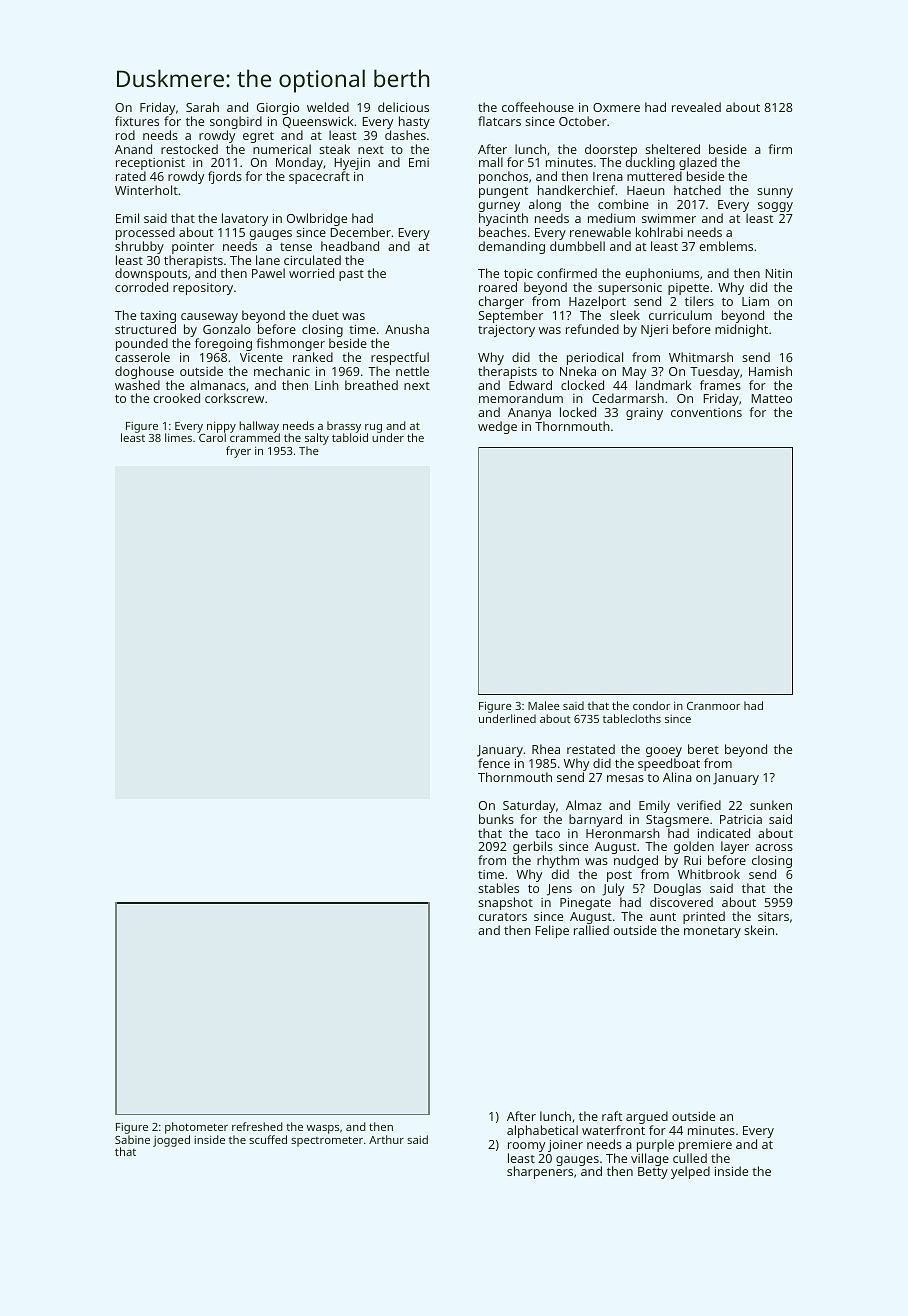 This screenshot has width=908, height=1316. What do you see at coordinates (386, 1139) in the screenshot?
I see `Arthur` at bounding box center [386, 1139].
